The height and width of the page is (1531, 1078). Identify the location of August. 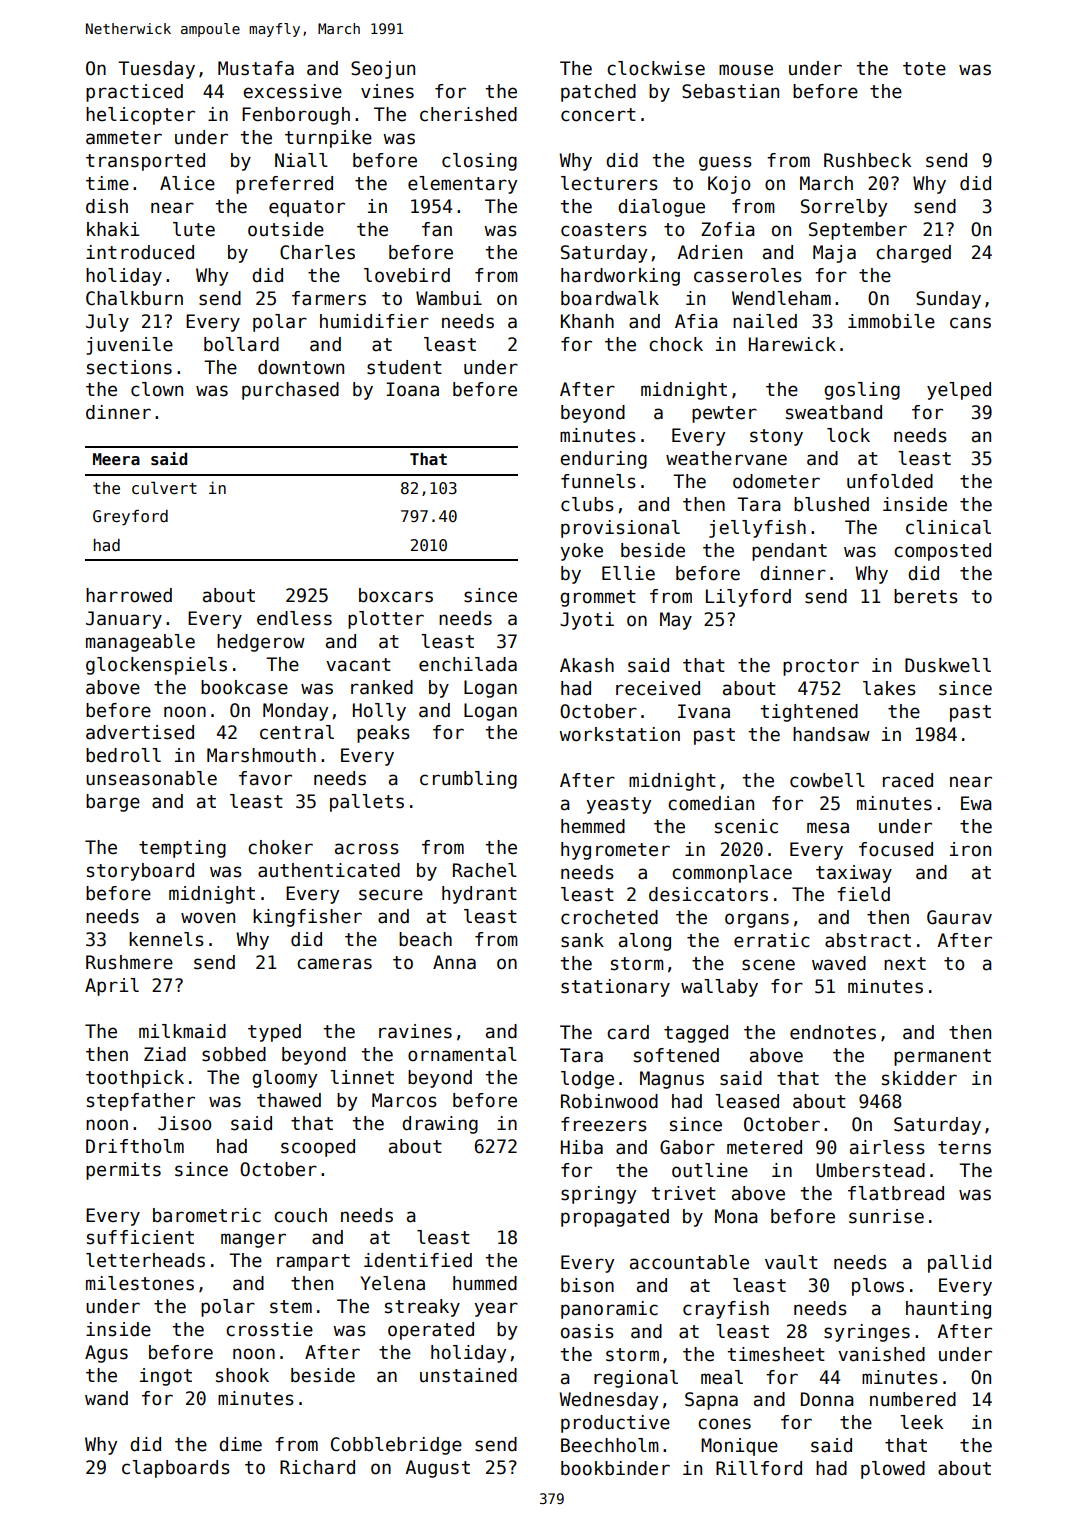
(437, 1469).
